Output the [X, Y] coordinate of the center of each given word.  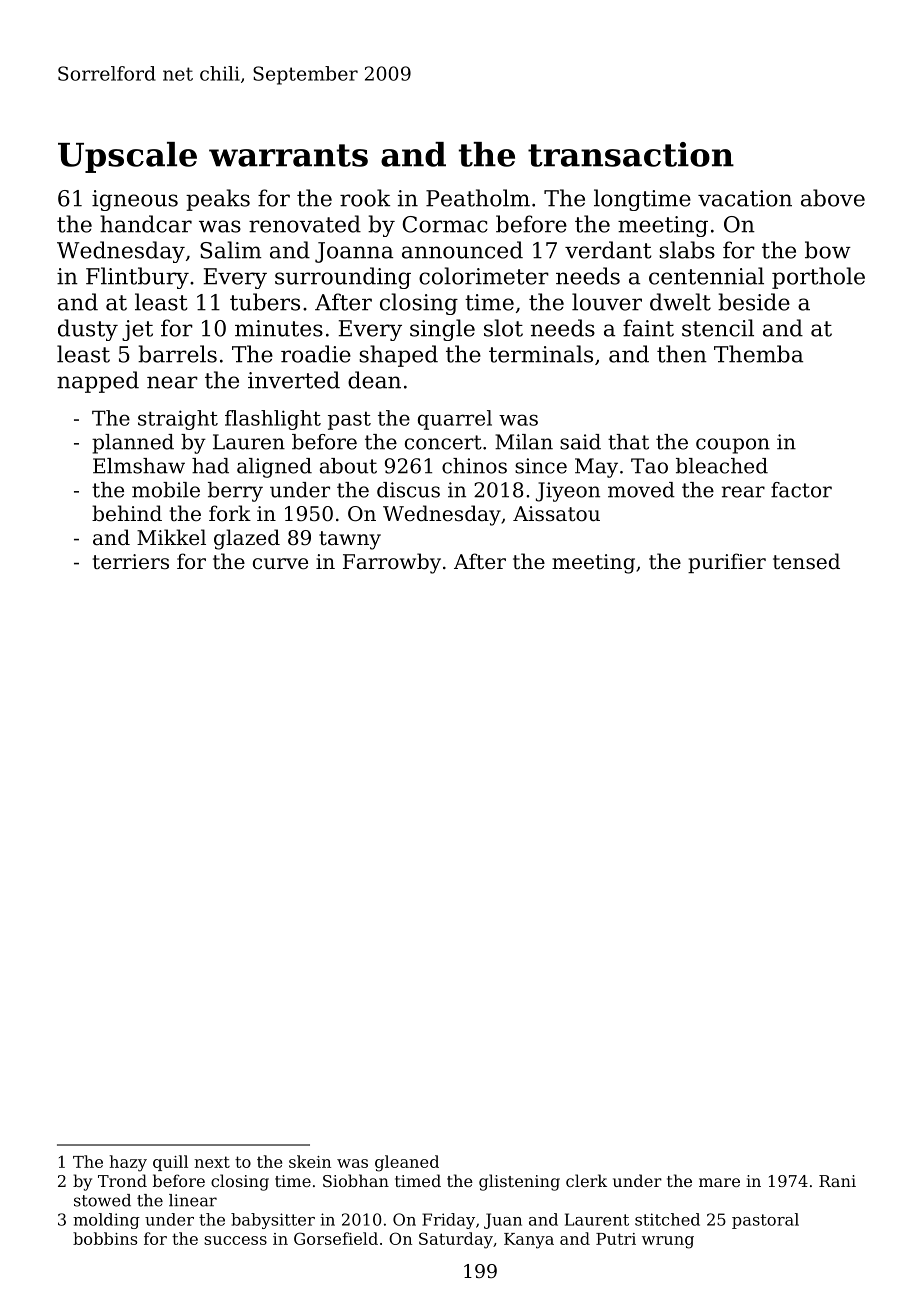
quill [170, 1163]
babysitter [273, 1221]
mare [719, 1182]
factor [801, 490]
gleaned [407, 1163]
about [348, 466]
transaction [631, 154]
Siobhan [356, 1180]
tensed [806, 561]
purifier [727, 563]
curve [280, 564]
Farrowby [392, 563]
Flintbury [137, 278]
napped [98, 382]
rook [365, 198]
